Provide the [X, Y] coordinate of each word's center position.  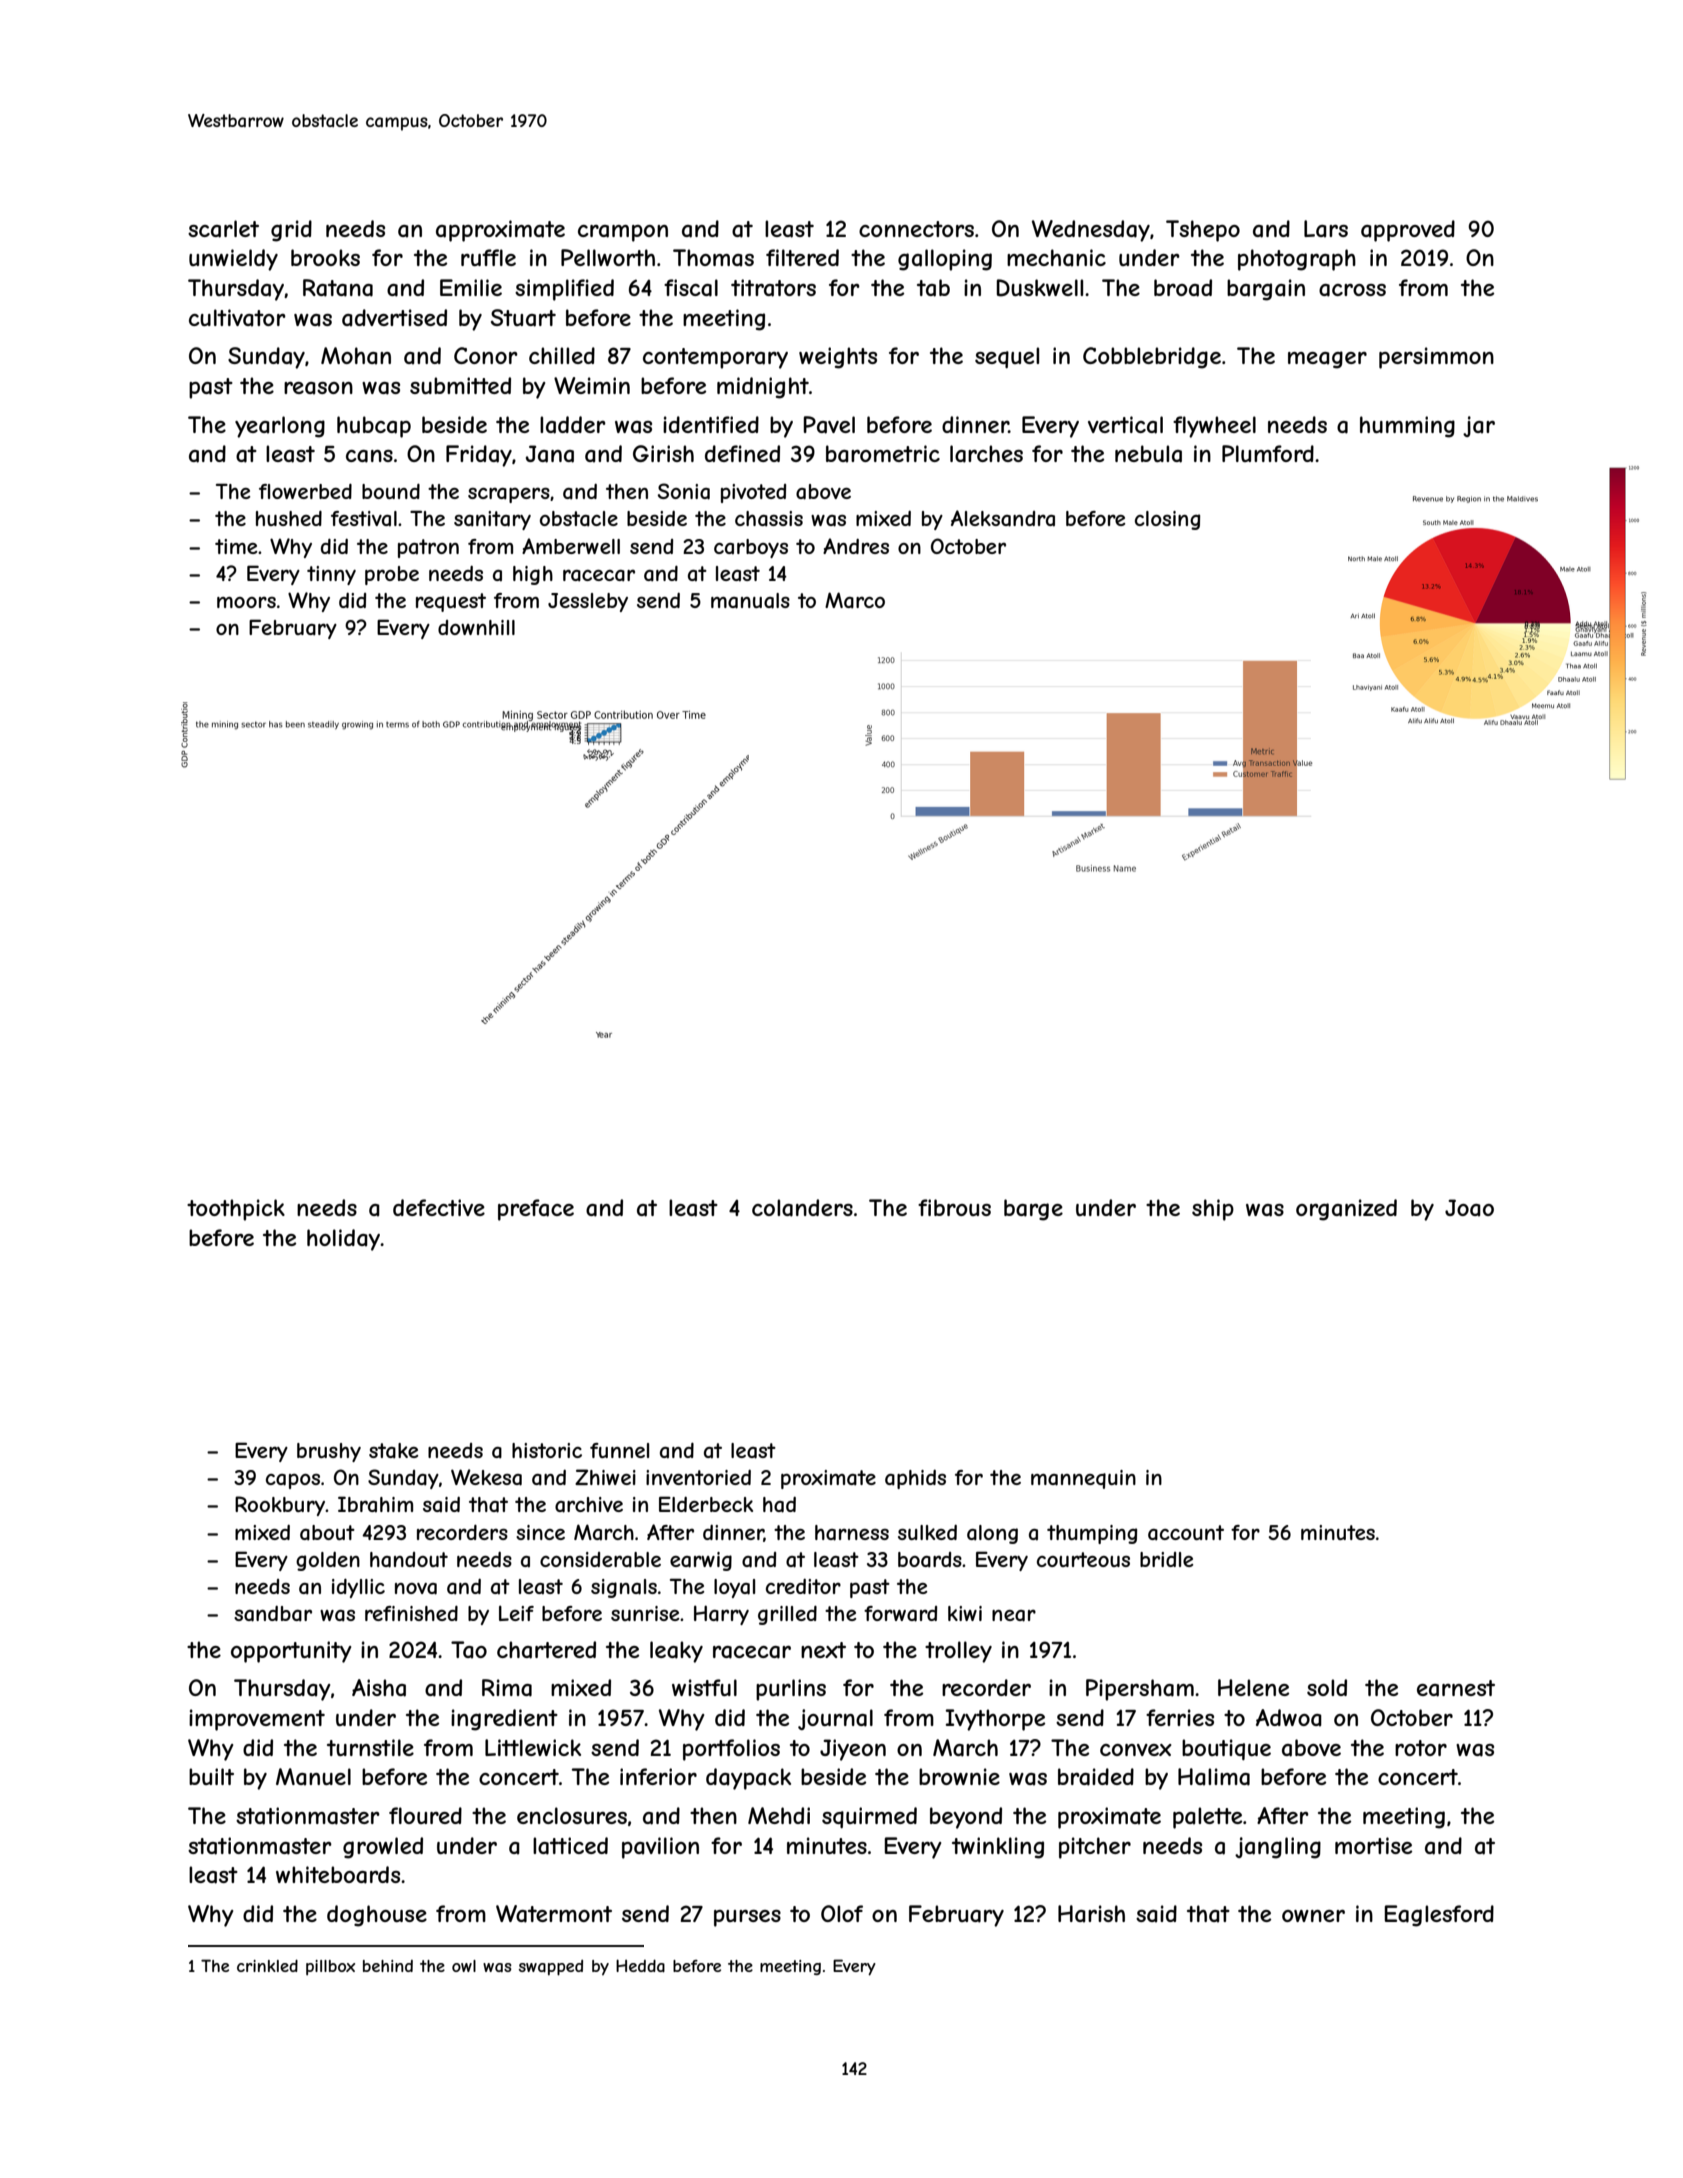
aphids [915, 1479]
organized [1346, 1210]
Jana [550, 454]
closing [1167, 520]
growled [383, 1848]
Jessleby [588, 602]
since [540, 1532]
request [451, 602]
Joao [1469, 1208]
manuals [750, 601]
